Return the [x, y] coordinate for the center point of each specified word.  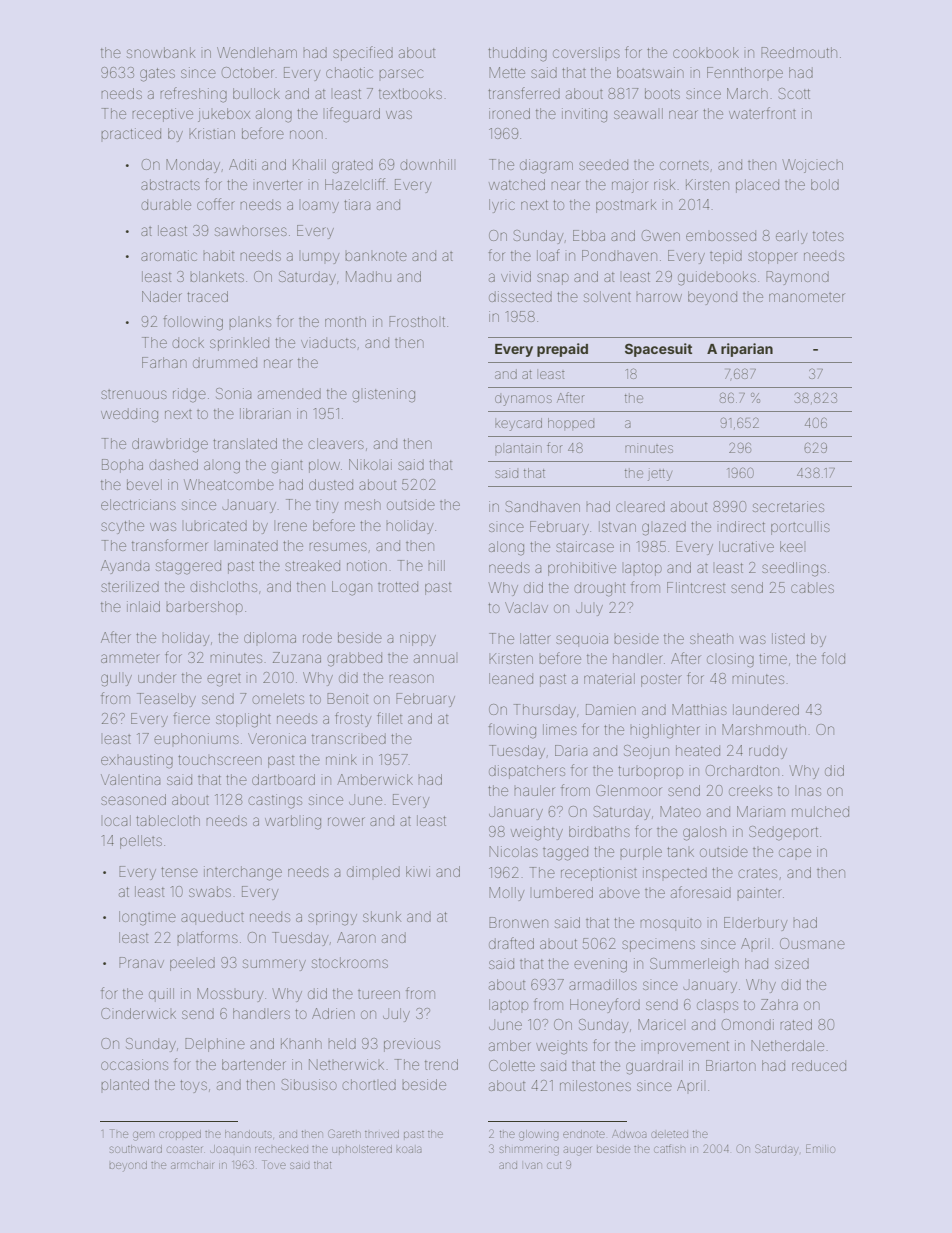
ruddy [768, 752]
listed [788, 638]
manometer [807, 297]
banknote [376, 256]
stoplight [243, 720]
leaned [511, 678]
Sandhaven [543, 506]
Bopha [122, 466]
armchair [192, 1165]
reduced [819, 1065]
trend [441, 1064]
